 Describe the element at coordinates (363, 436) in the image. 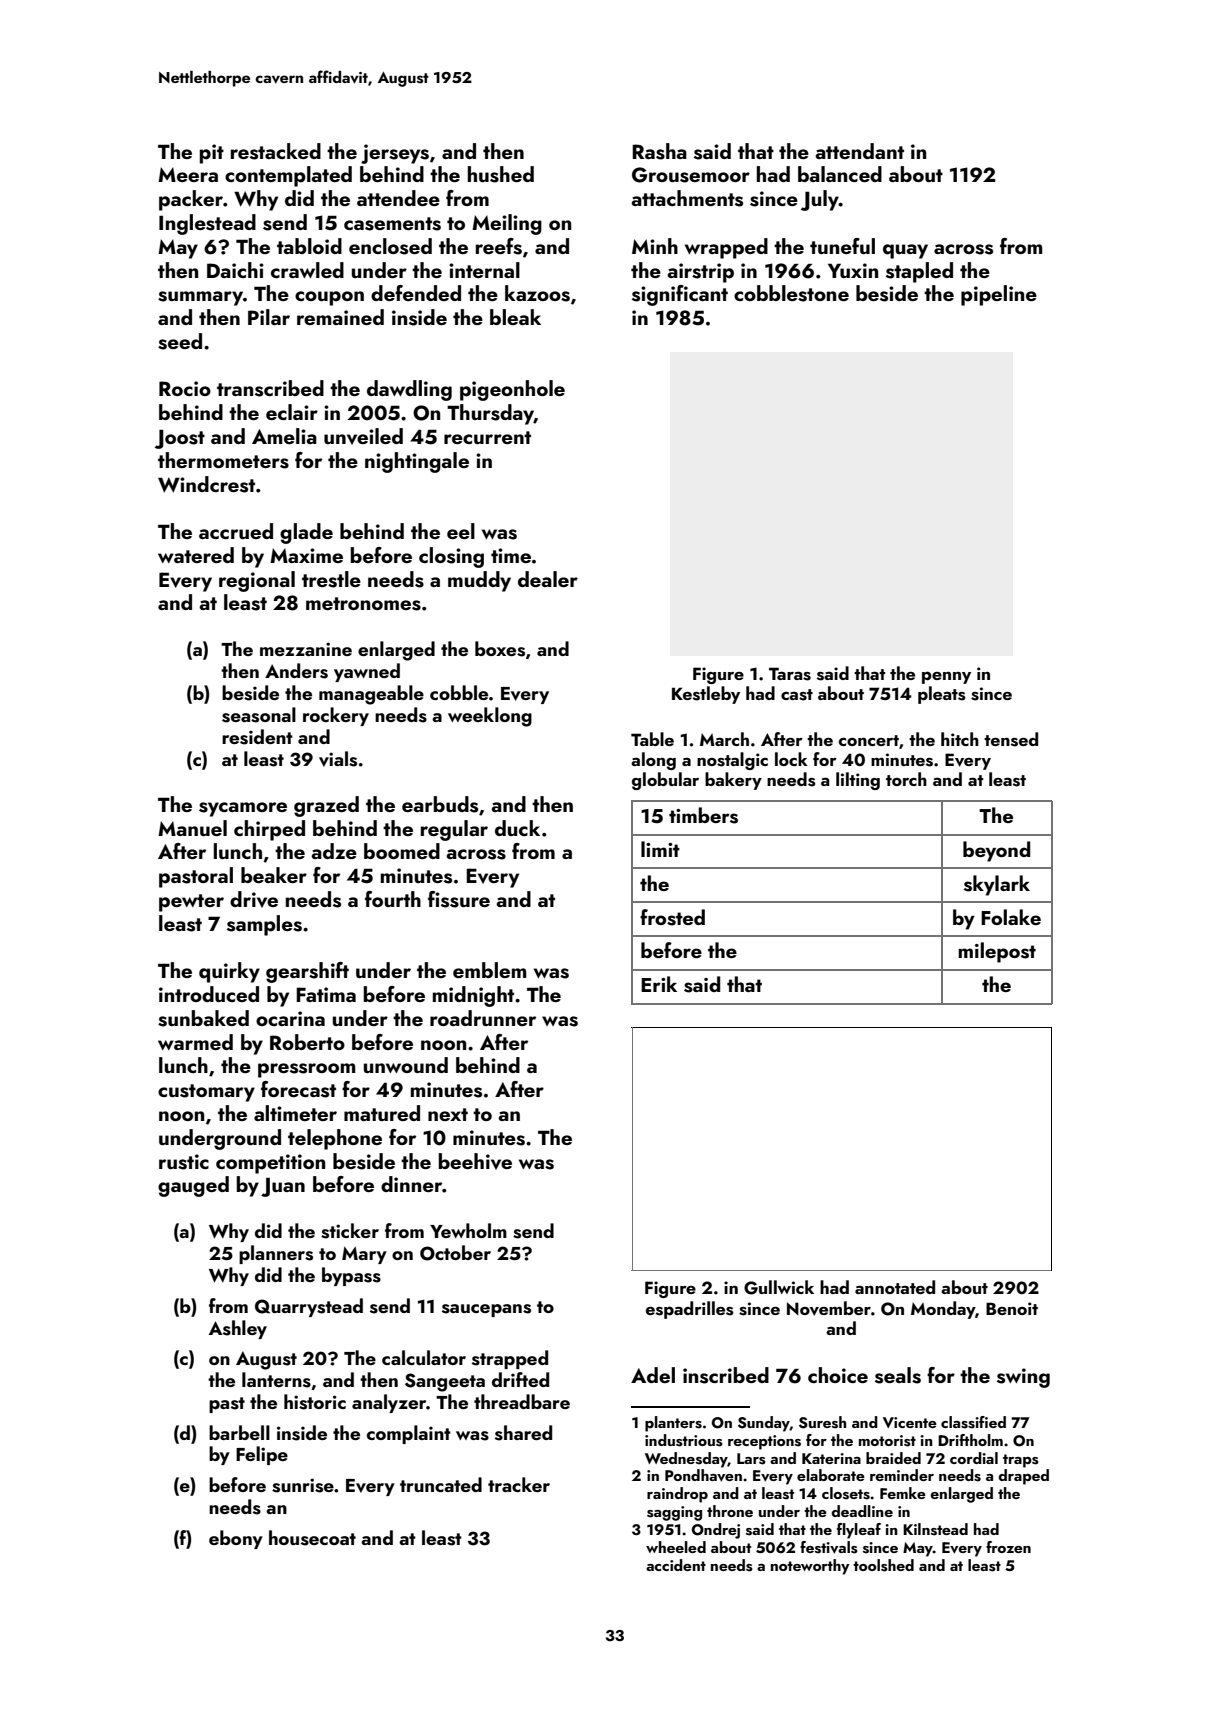

I see `unveiled` at that location.
